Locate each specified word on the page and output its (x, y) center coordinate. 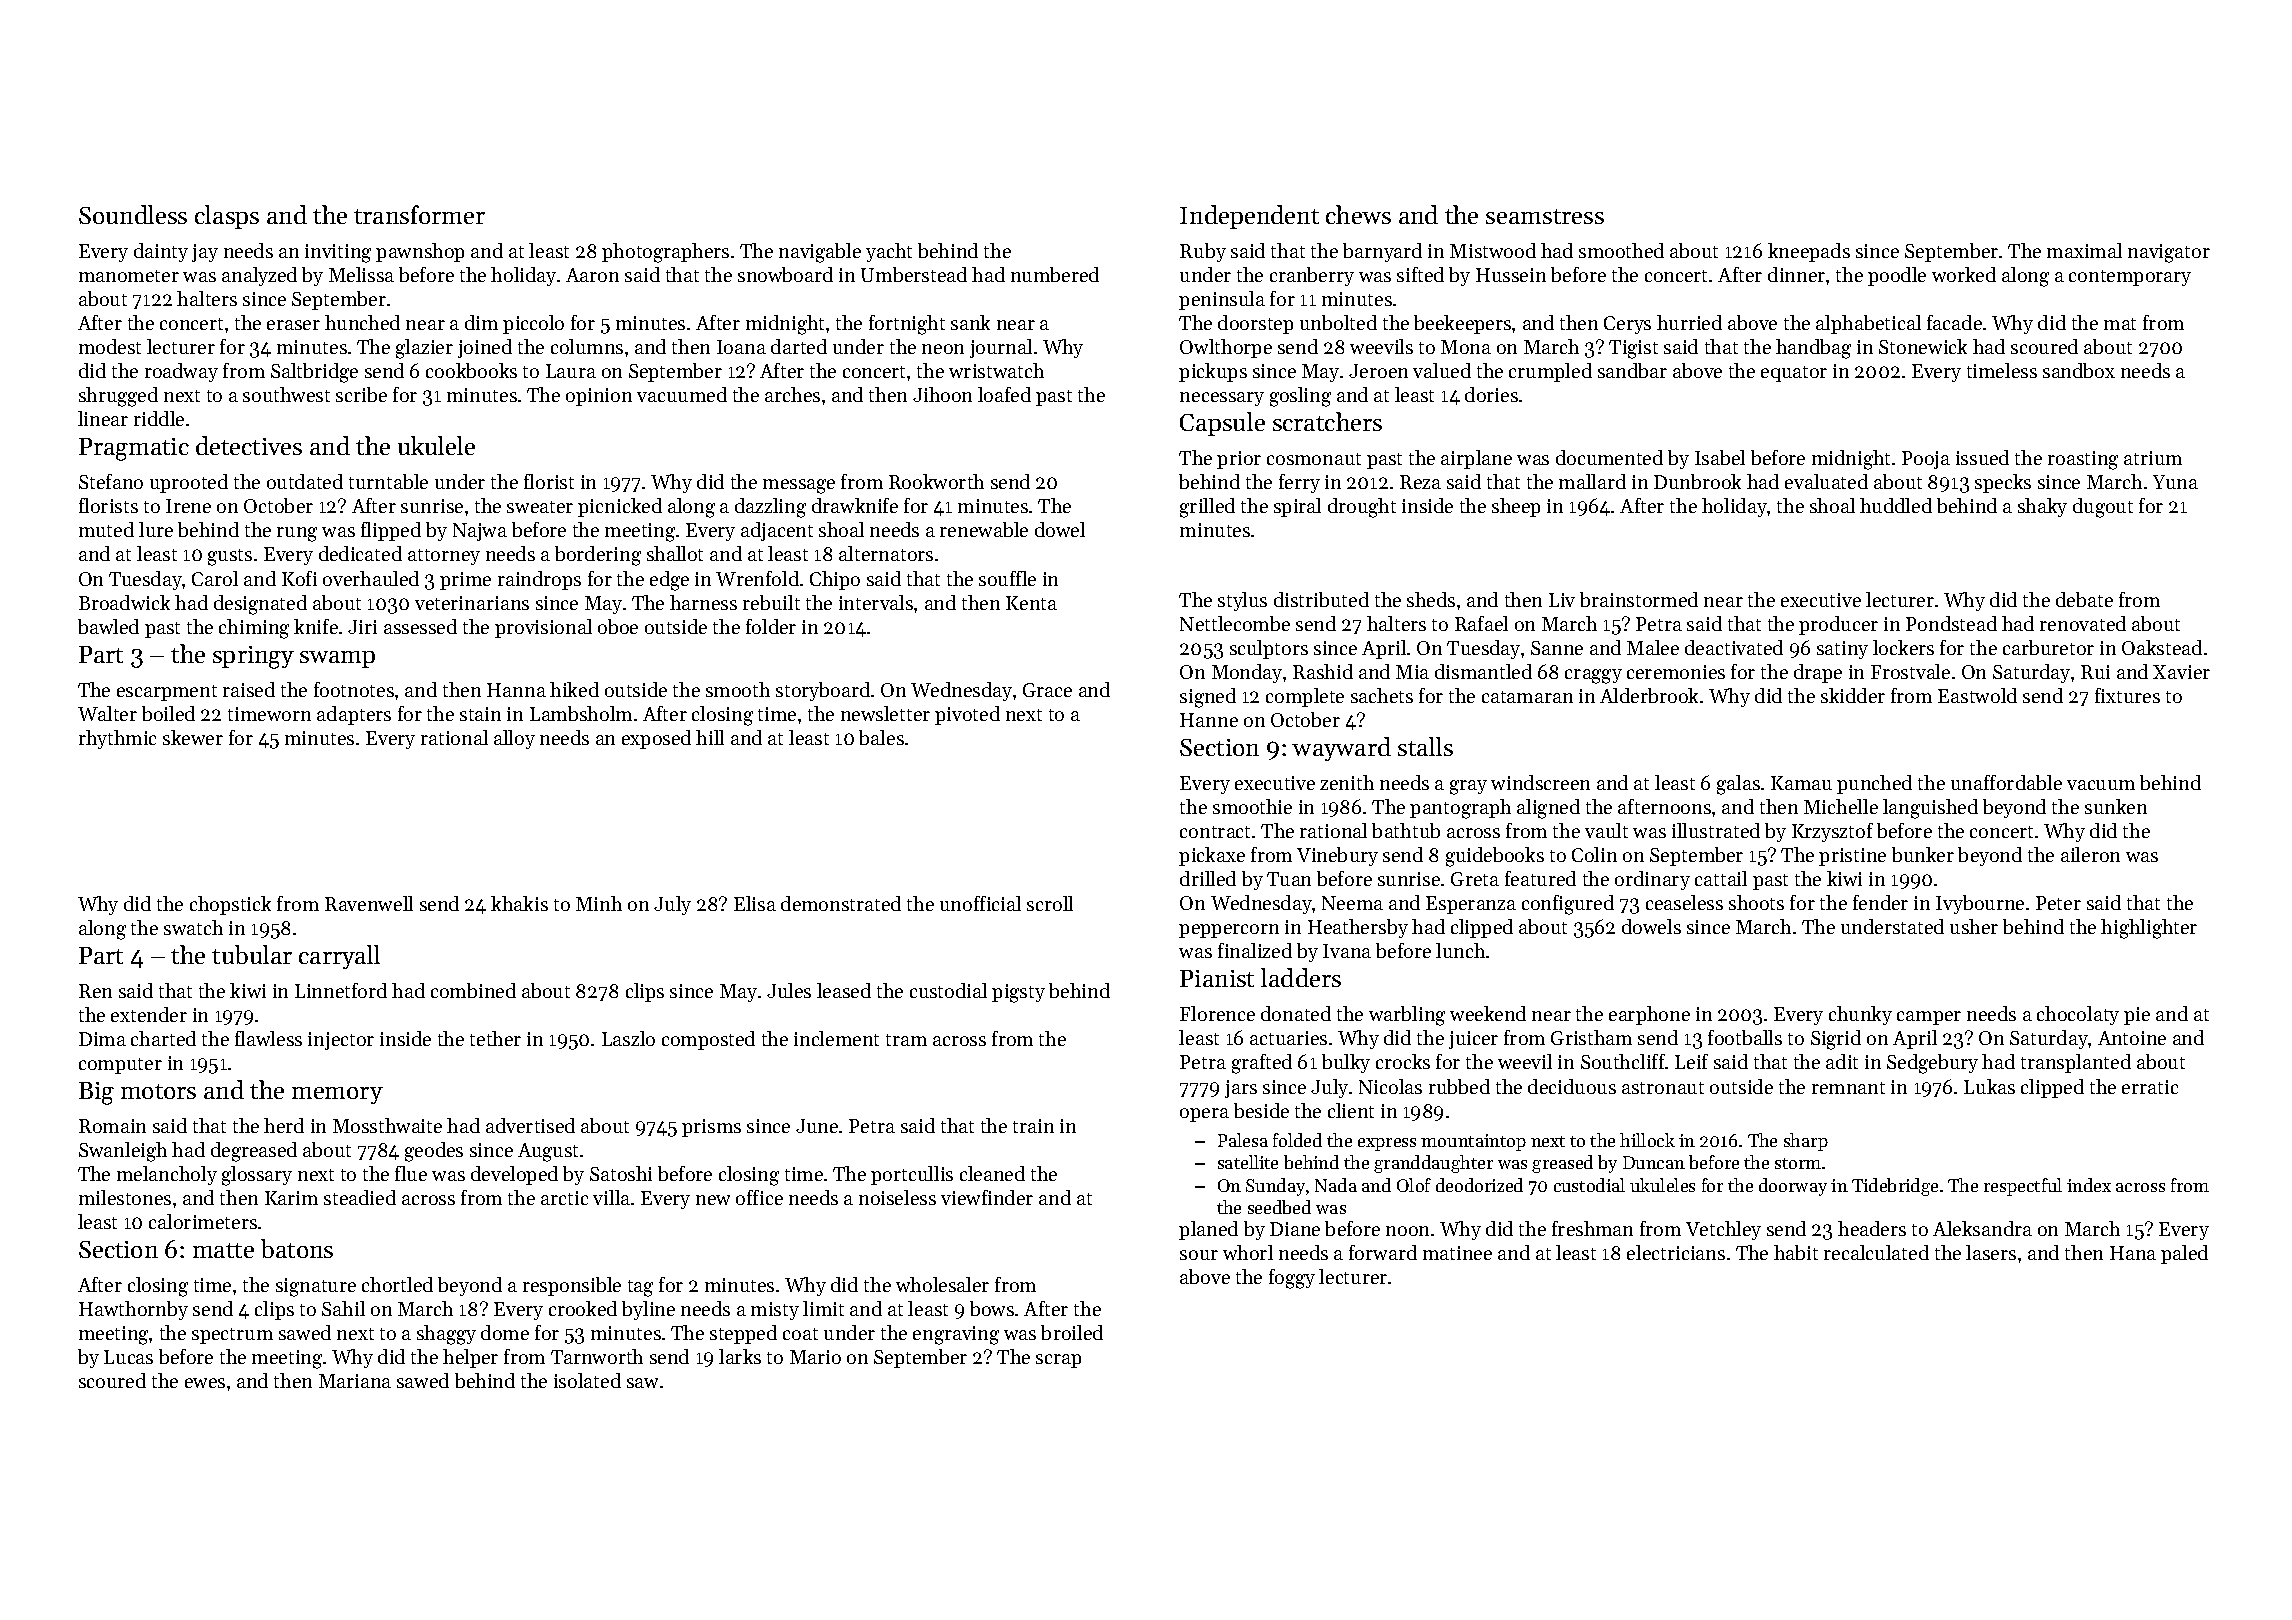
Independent (1249, 217)
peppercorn (1229, 931)
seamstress (1545, 216)
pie (2137, 1016)
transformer (419, 214)
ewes (205, 1383)
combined (473, 990)
